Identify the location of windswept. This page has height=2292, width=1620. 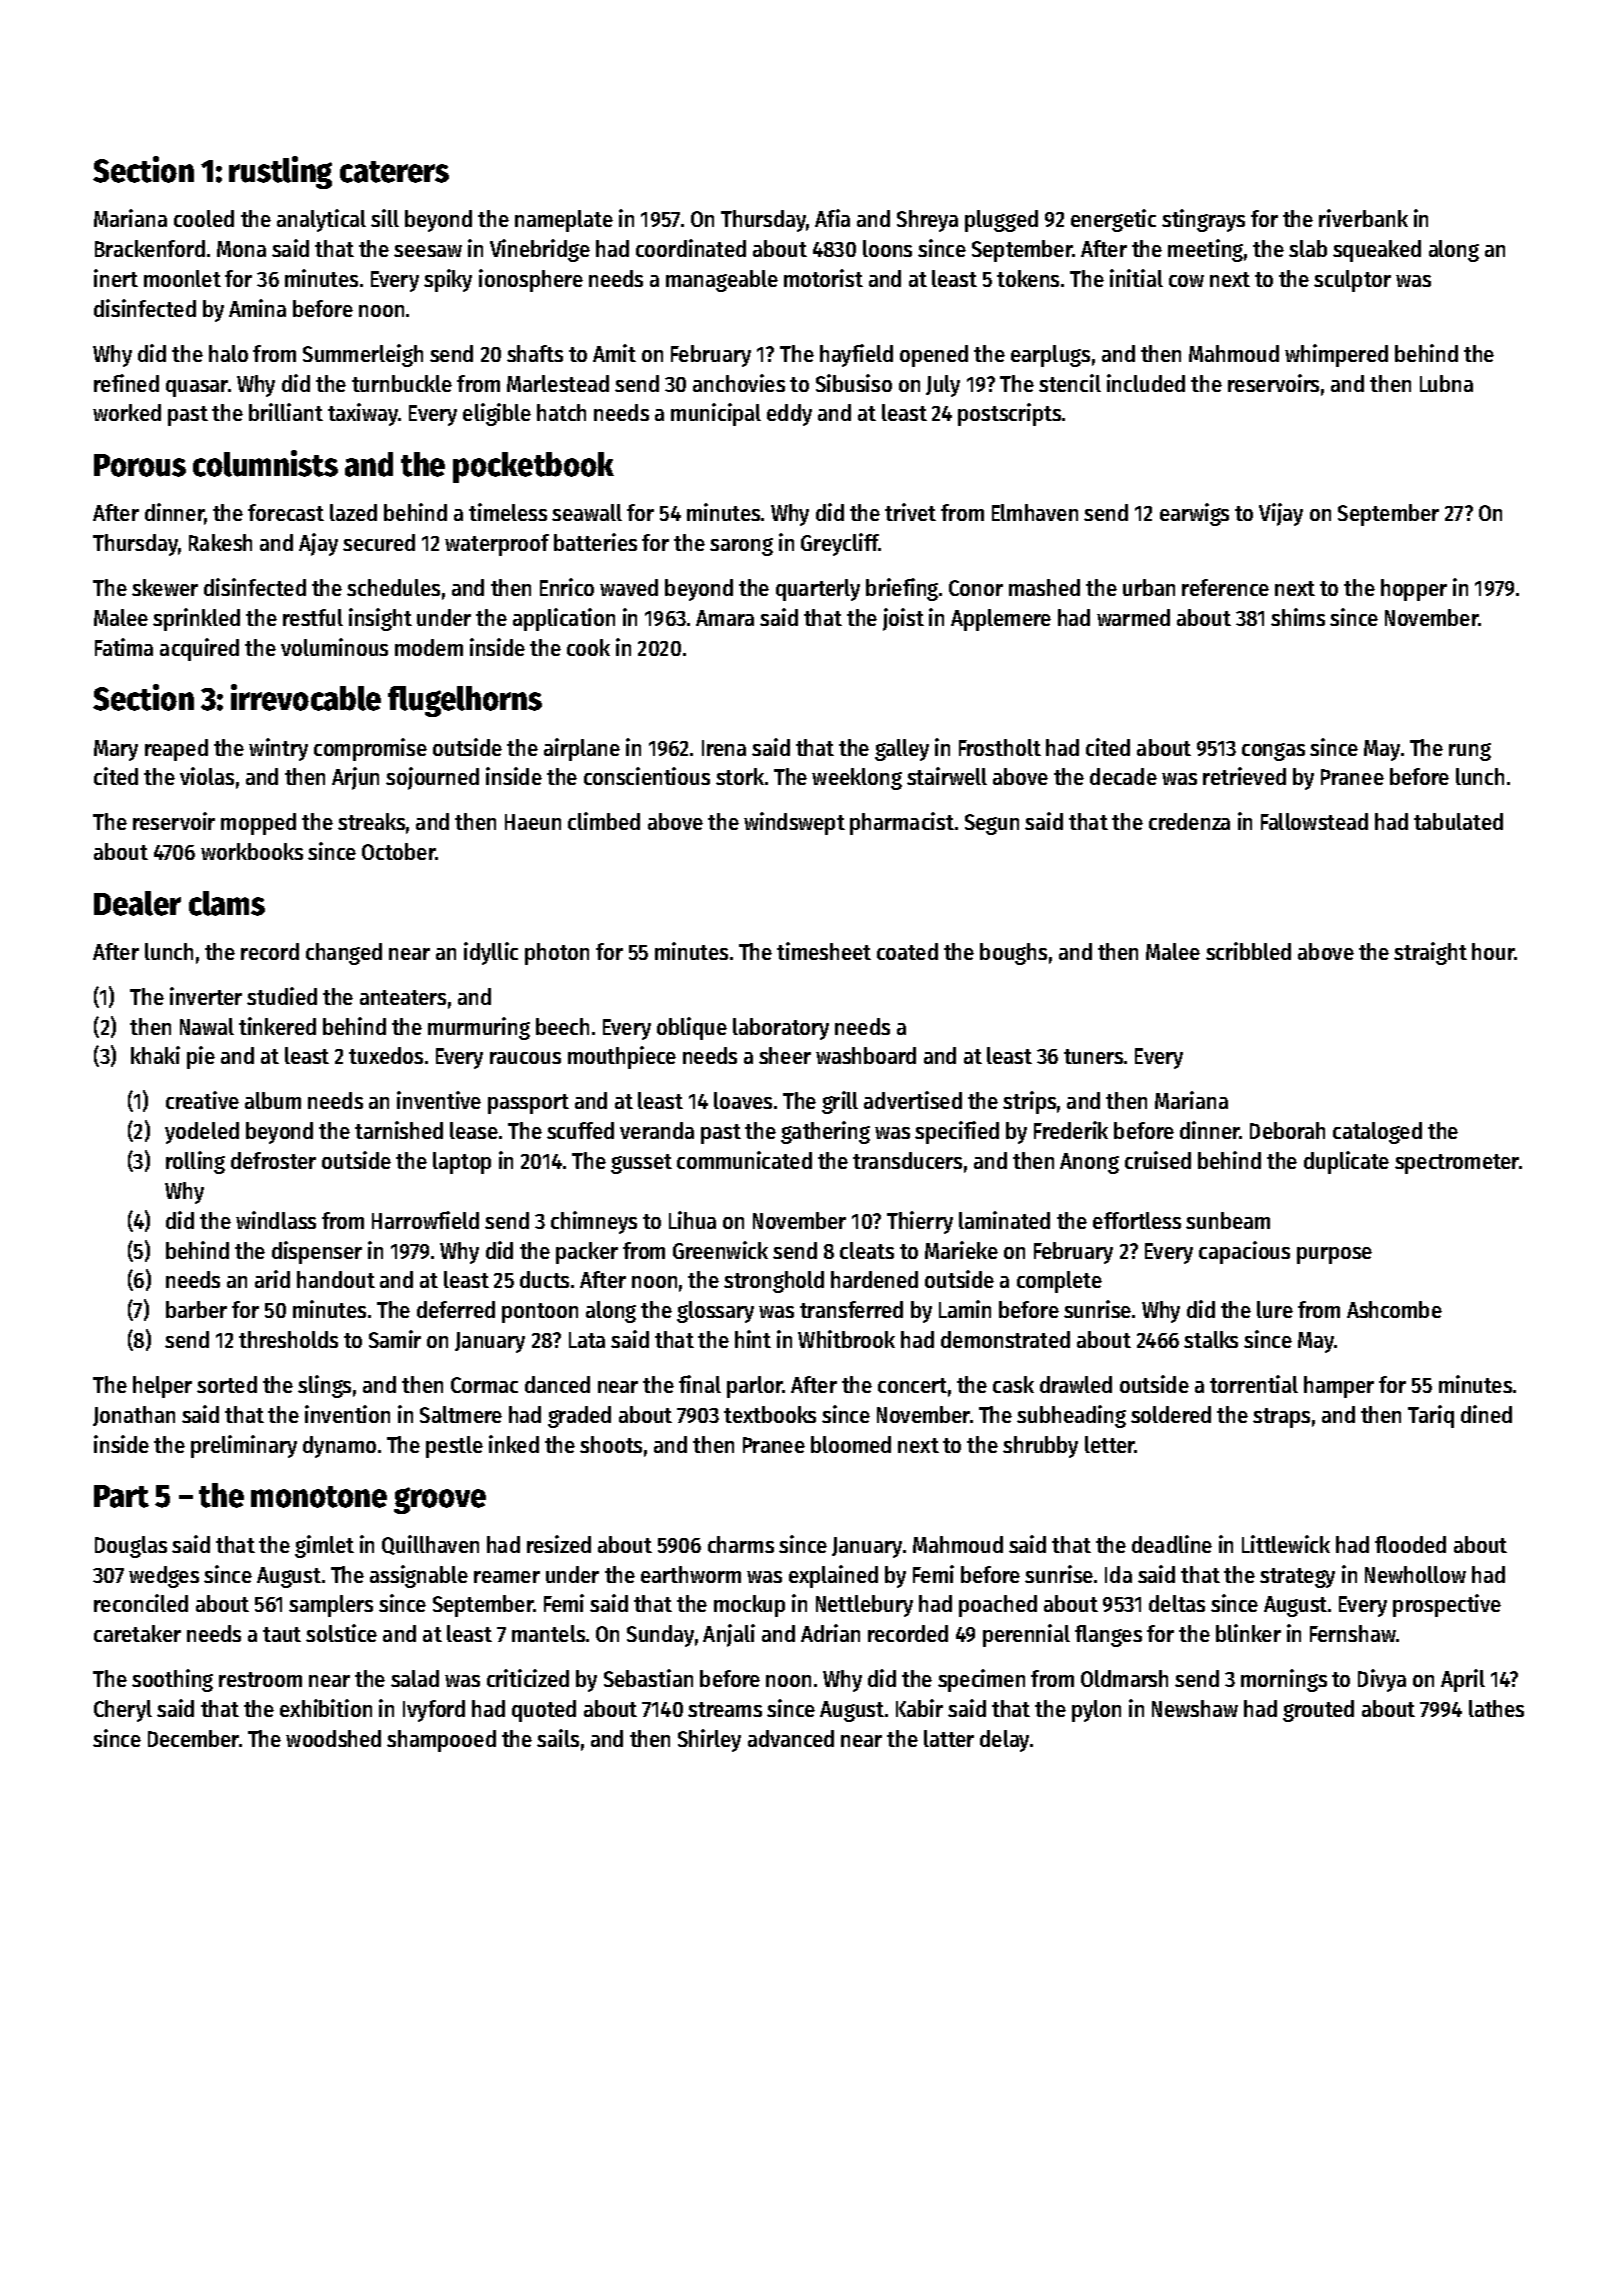
(794, 823).
